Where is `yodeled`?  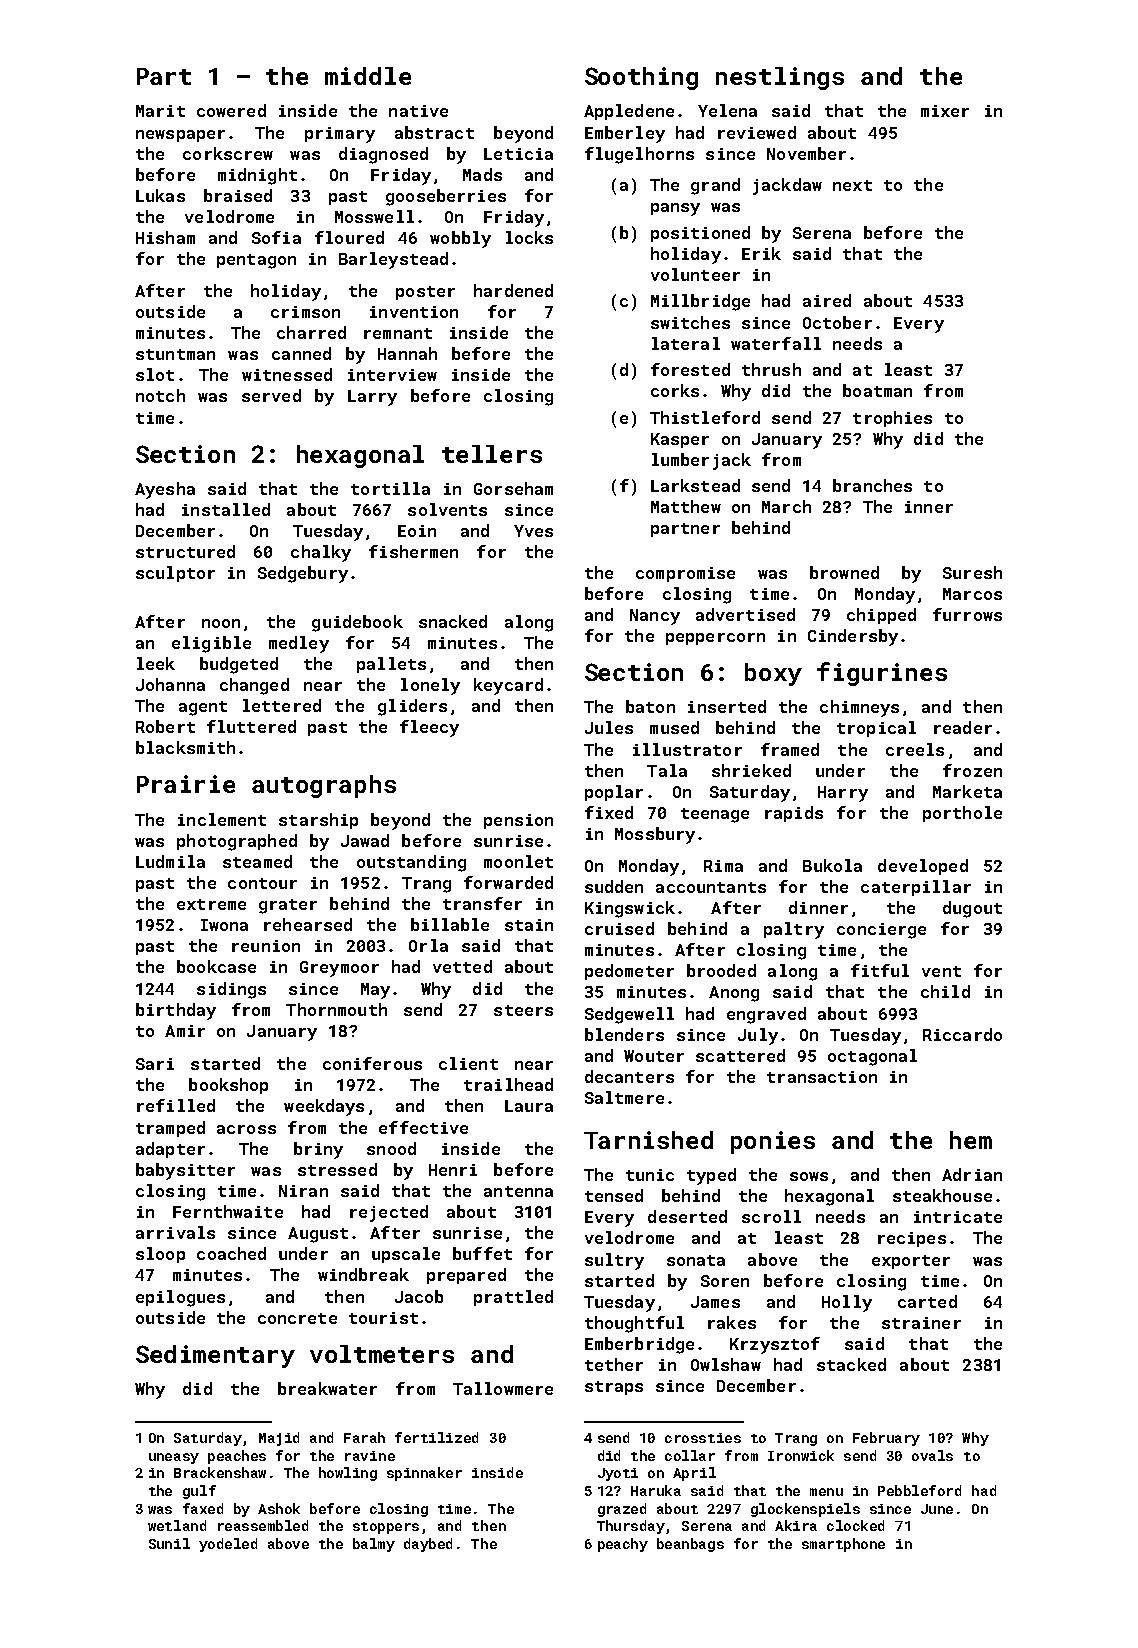 yodeled is located at coordinates (228, 1545).
